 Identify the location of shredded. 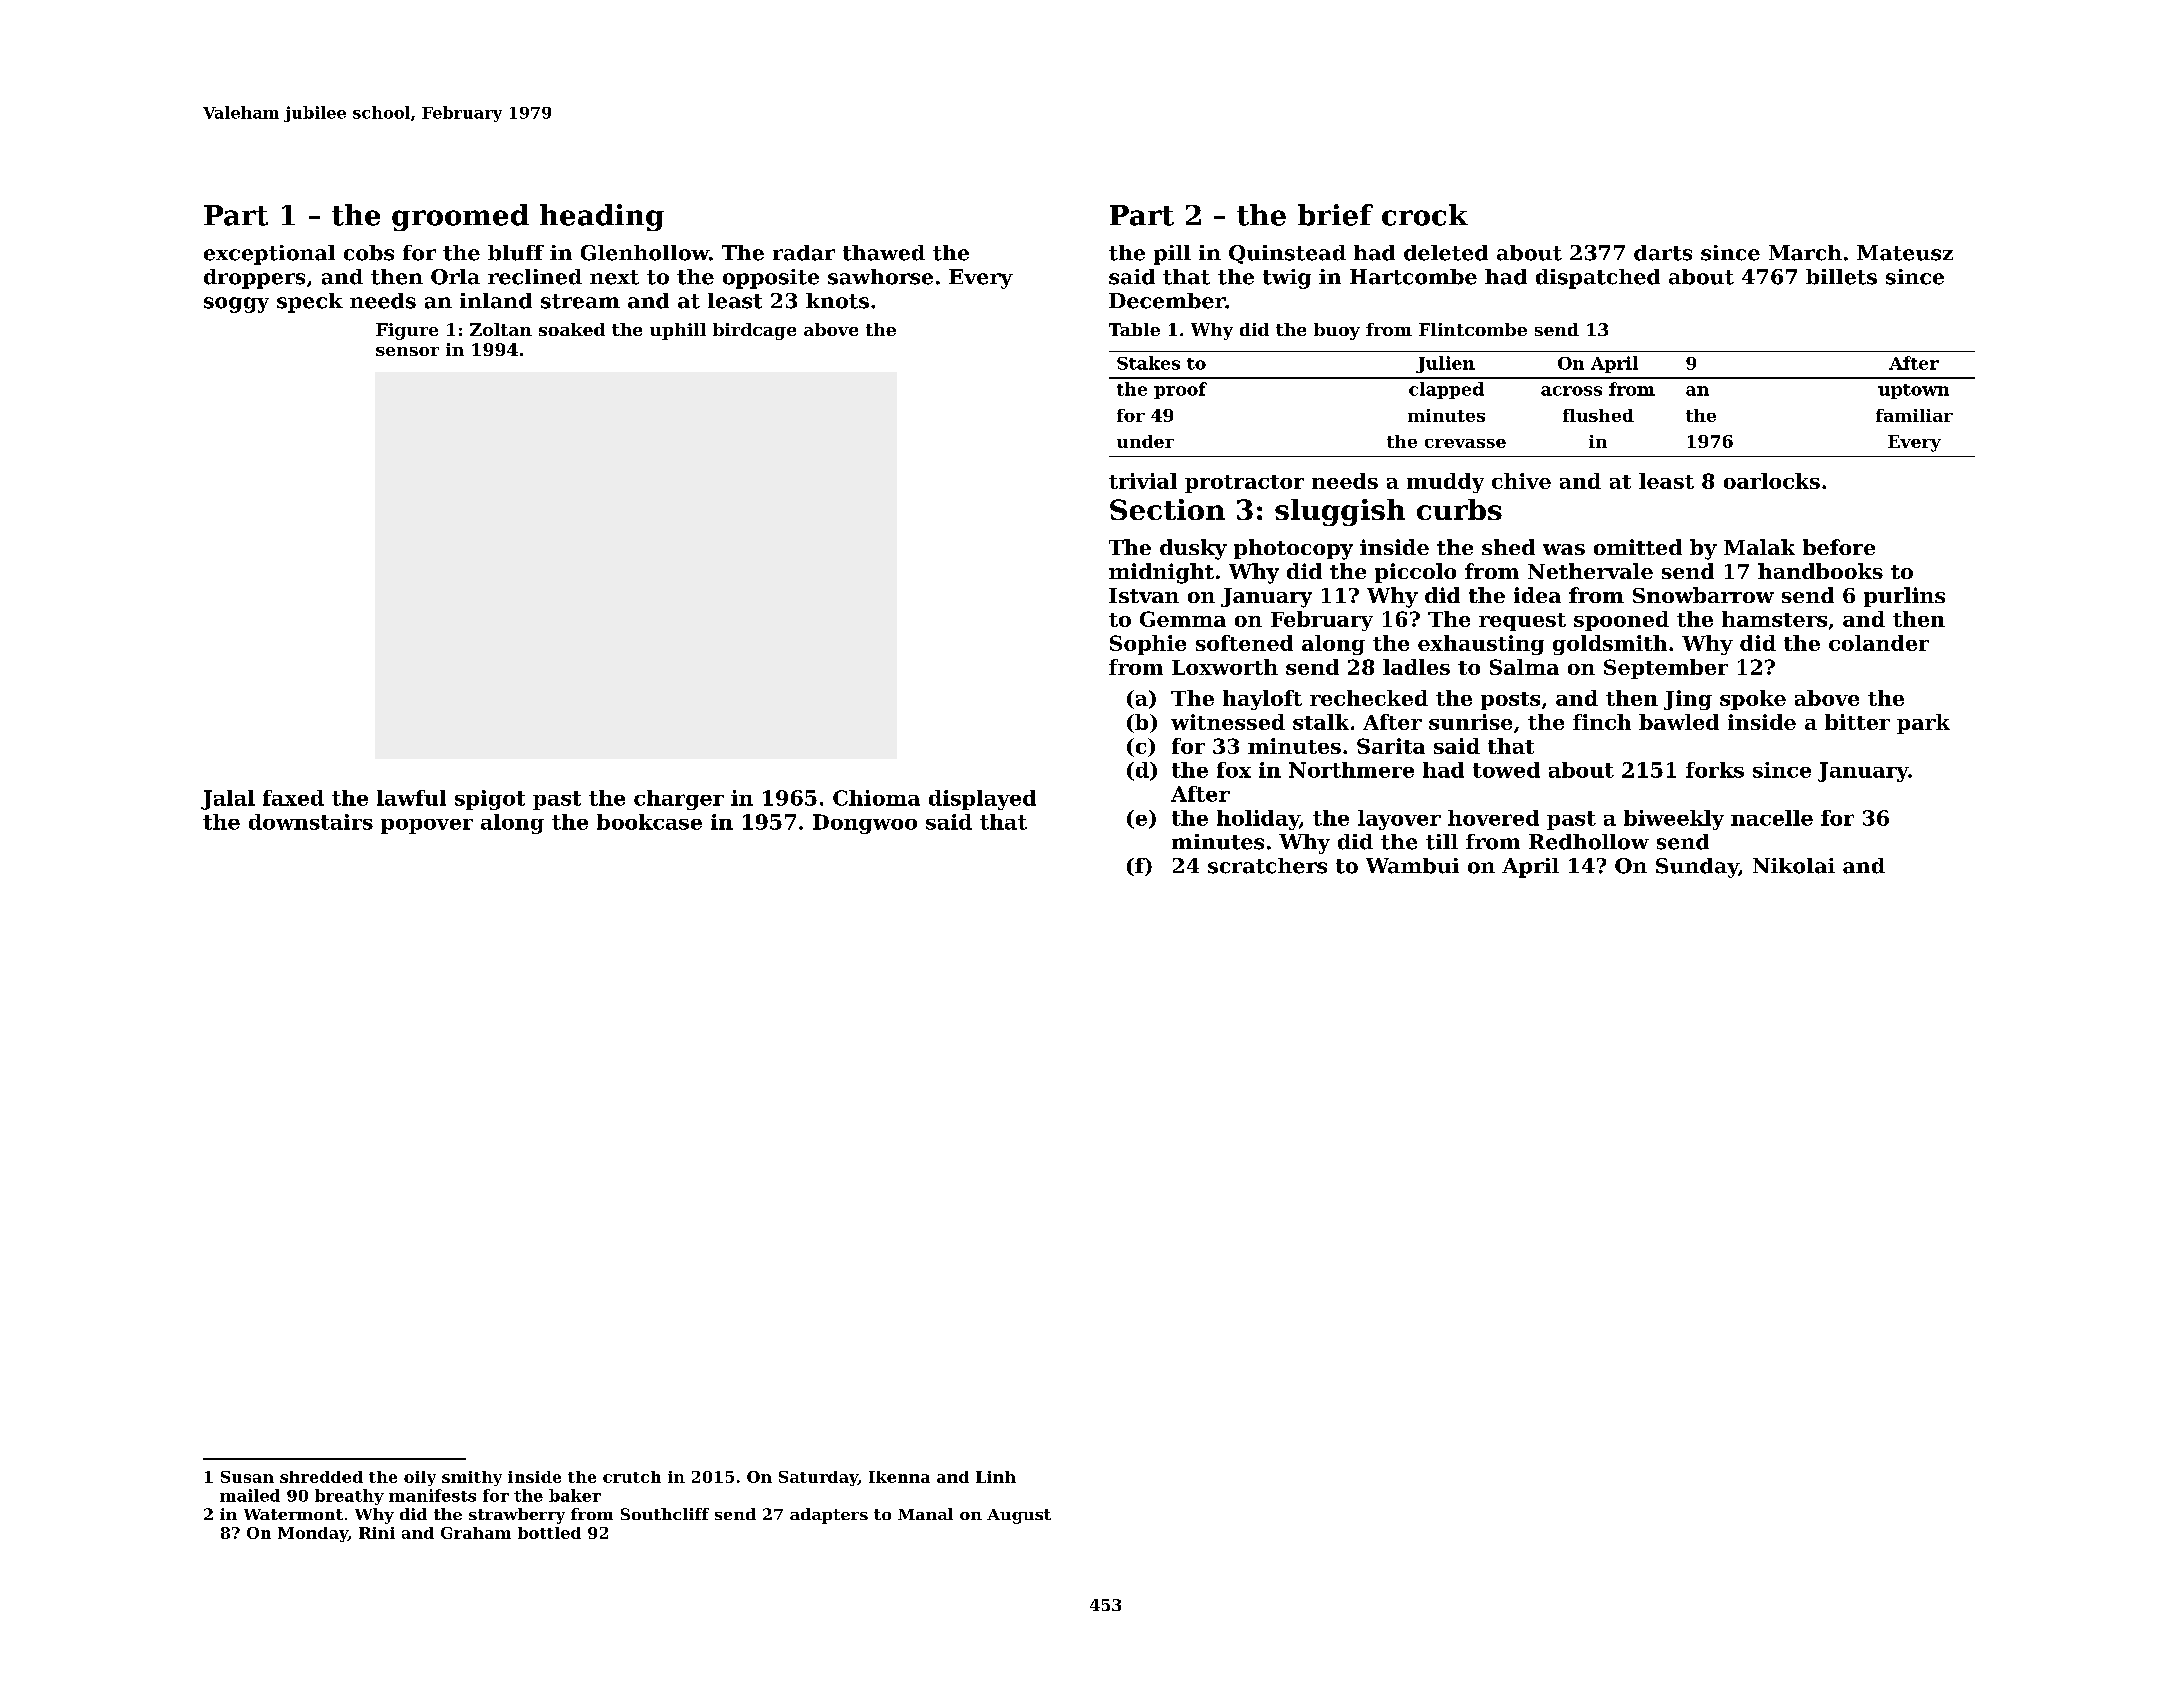
(321, 1477).
